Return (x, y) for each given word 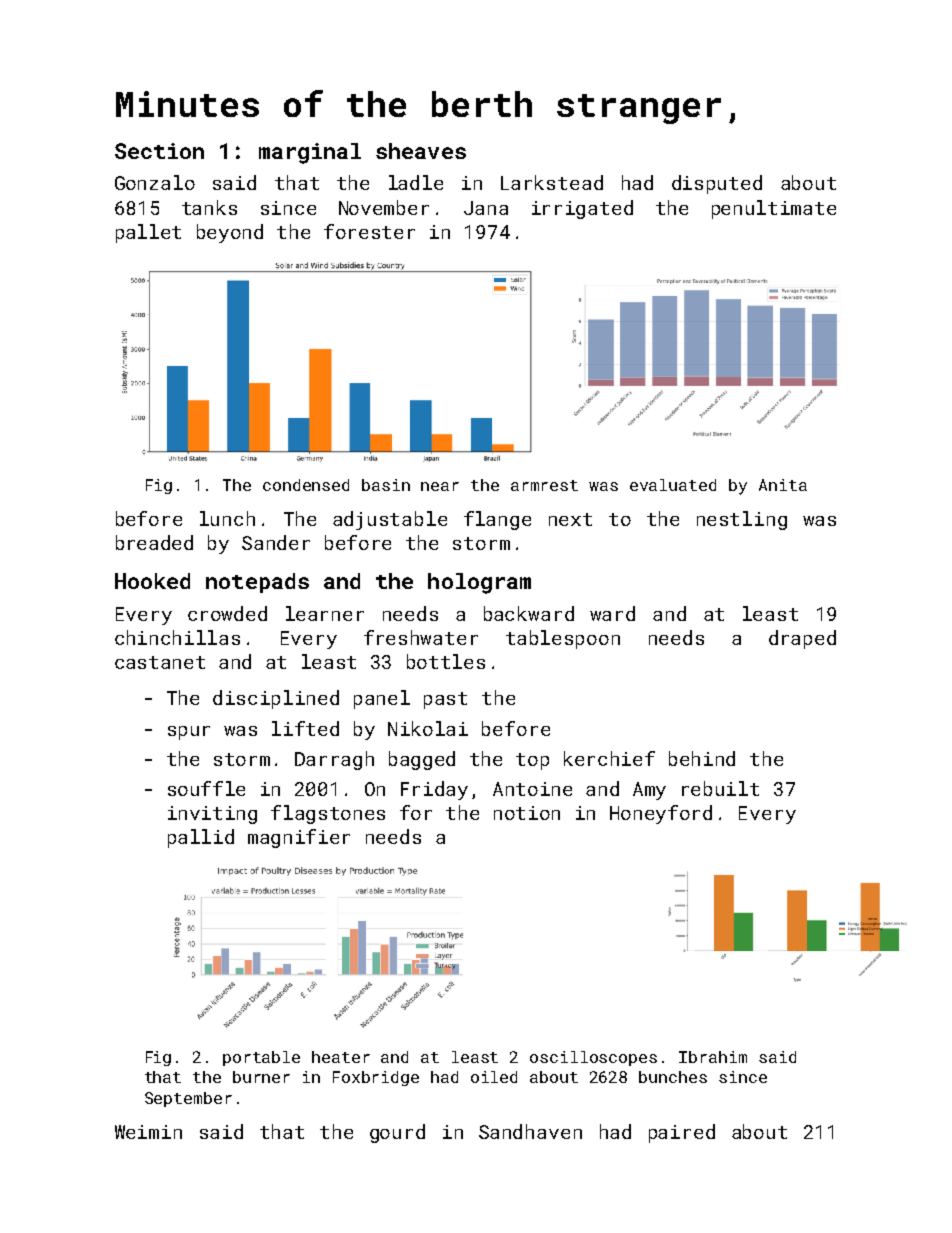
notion (527, 813)
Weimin (148, 1132)
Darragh (334, 760)
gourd (397, 1133)
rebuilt (720, 788)
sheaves (421, 151)
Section (159, 151)
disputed (717, 184)
